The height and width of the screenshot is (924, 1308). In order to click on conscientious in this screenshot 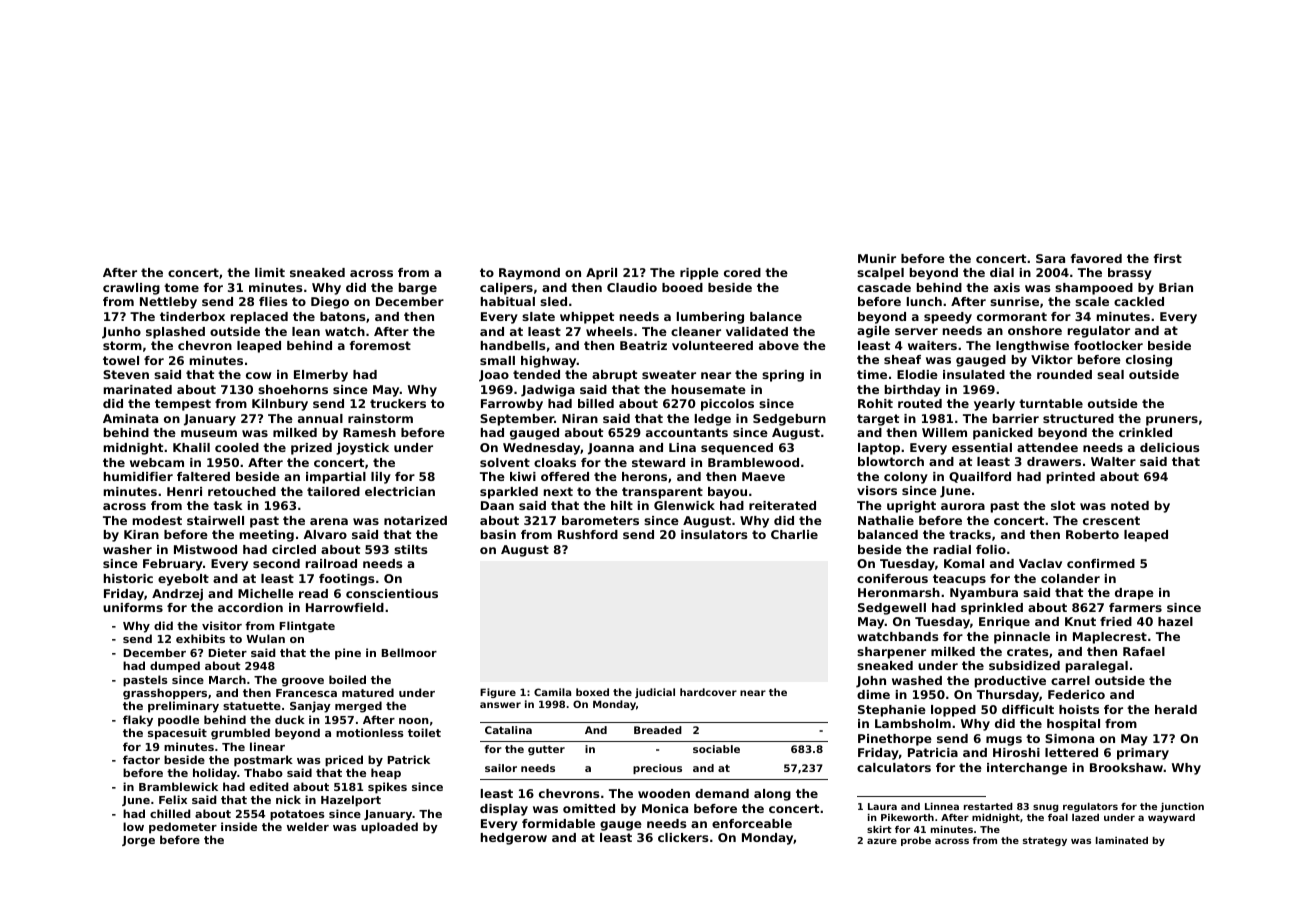, I will do `click(392, 593)`.
